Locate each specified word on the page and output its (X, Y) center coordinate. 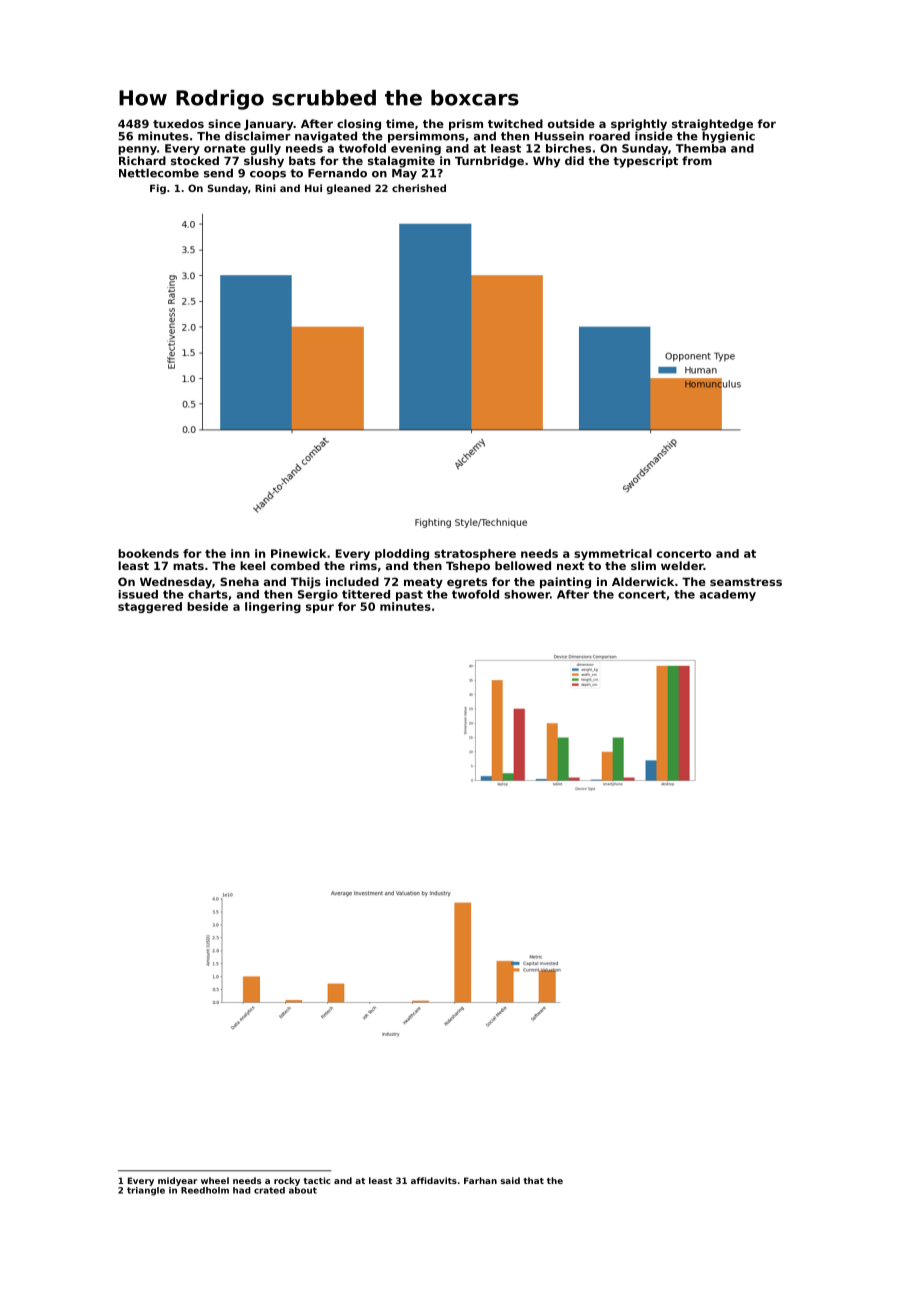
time (400, 123)
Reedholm (205, 1190)
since (224, 123)
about (303, 1190)
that (533, 1180)
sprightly (639, 125)
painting (565, 583)
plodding (402, 554)
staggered (150, 607)
